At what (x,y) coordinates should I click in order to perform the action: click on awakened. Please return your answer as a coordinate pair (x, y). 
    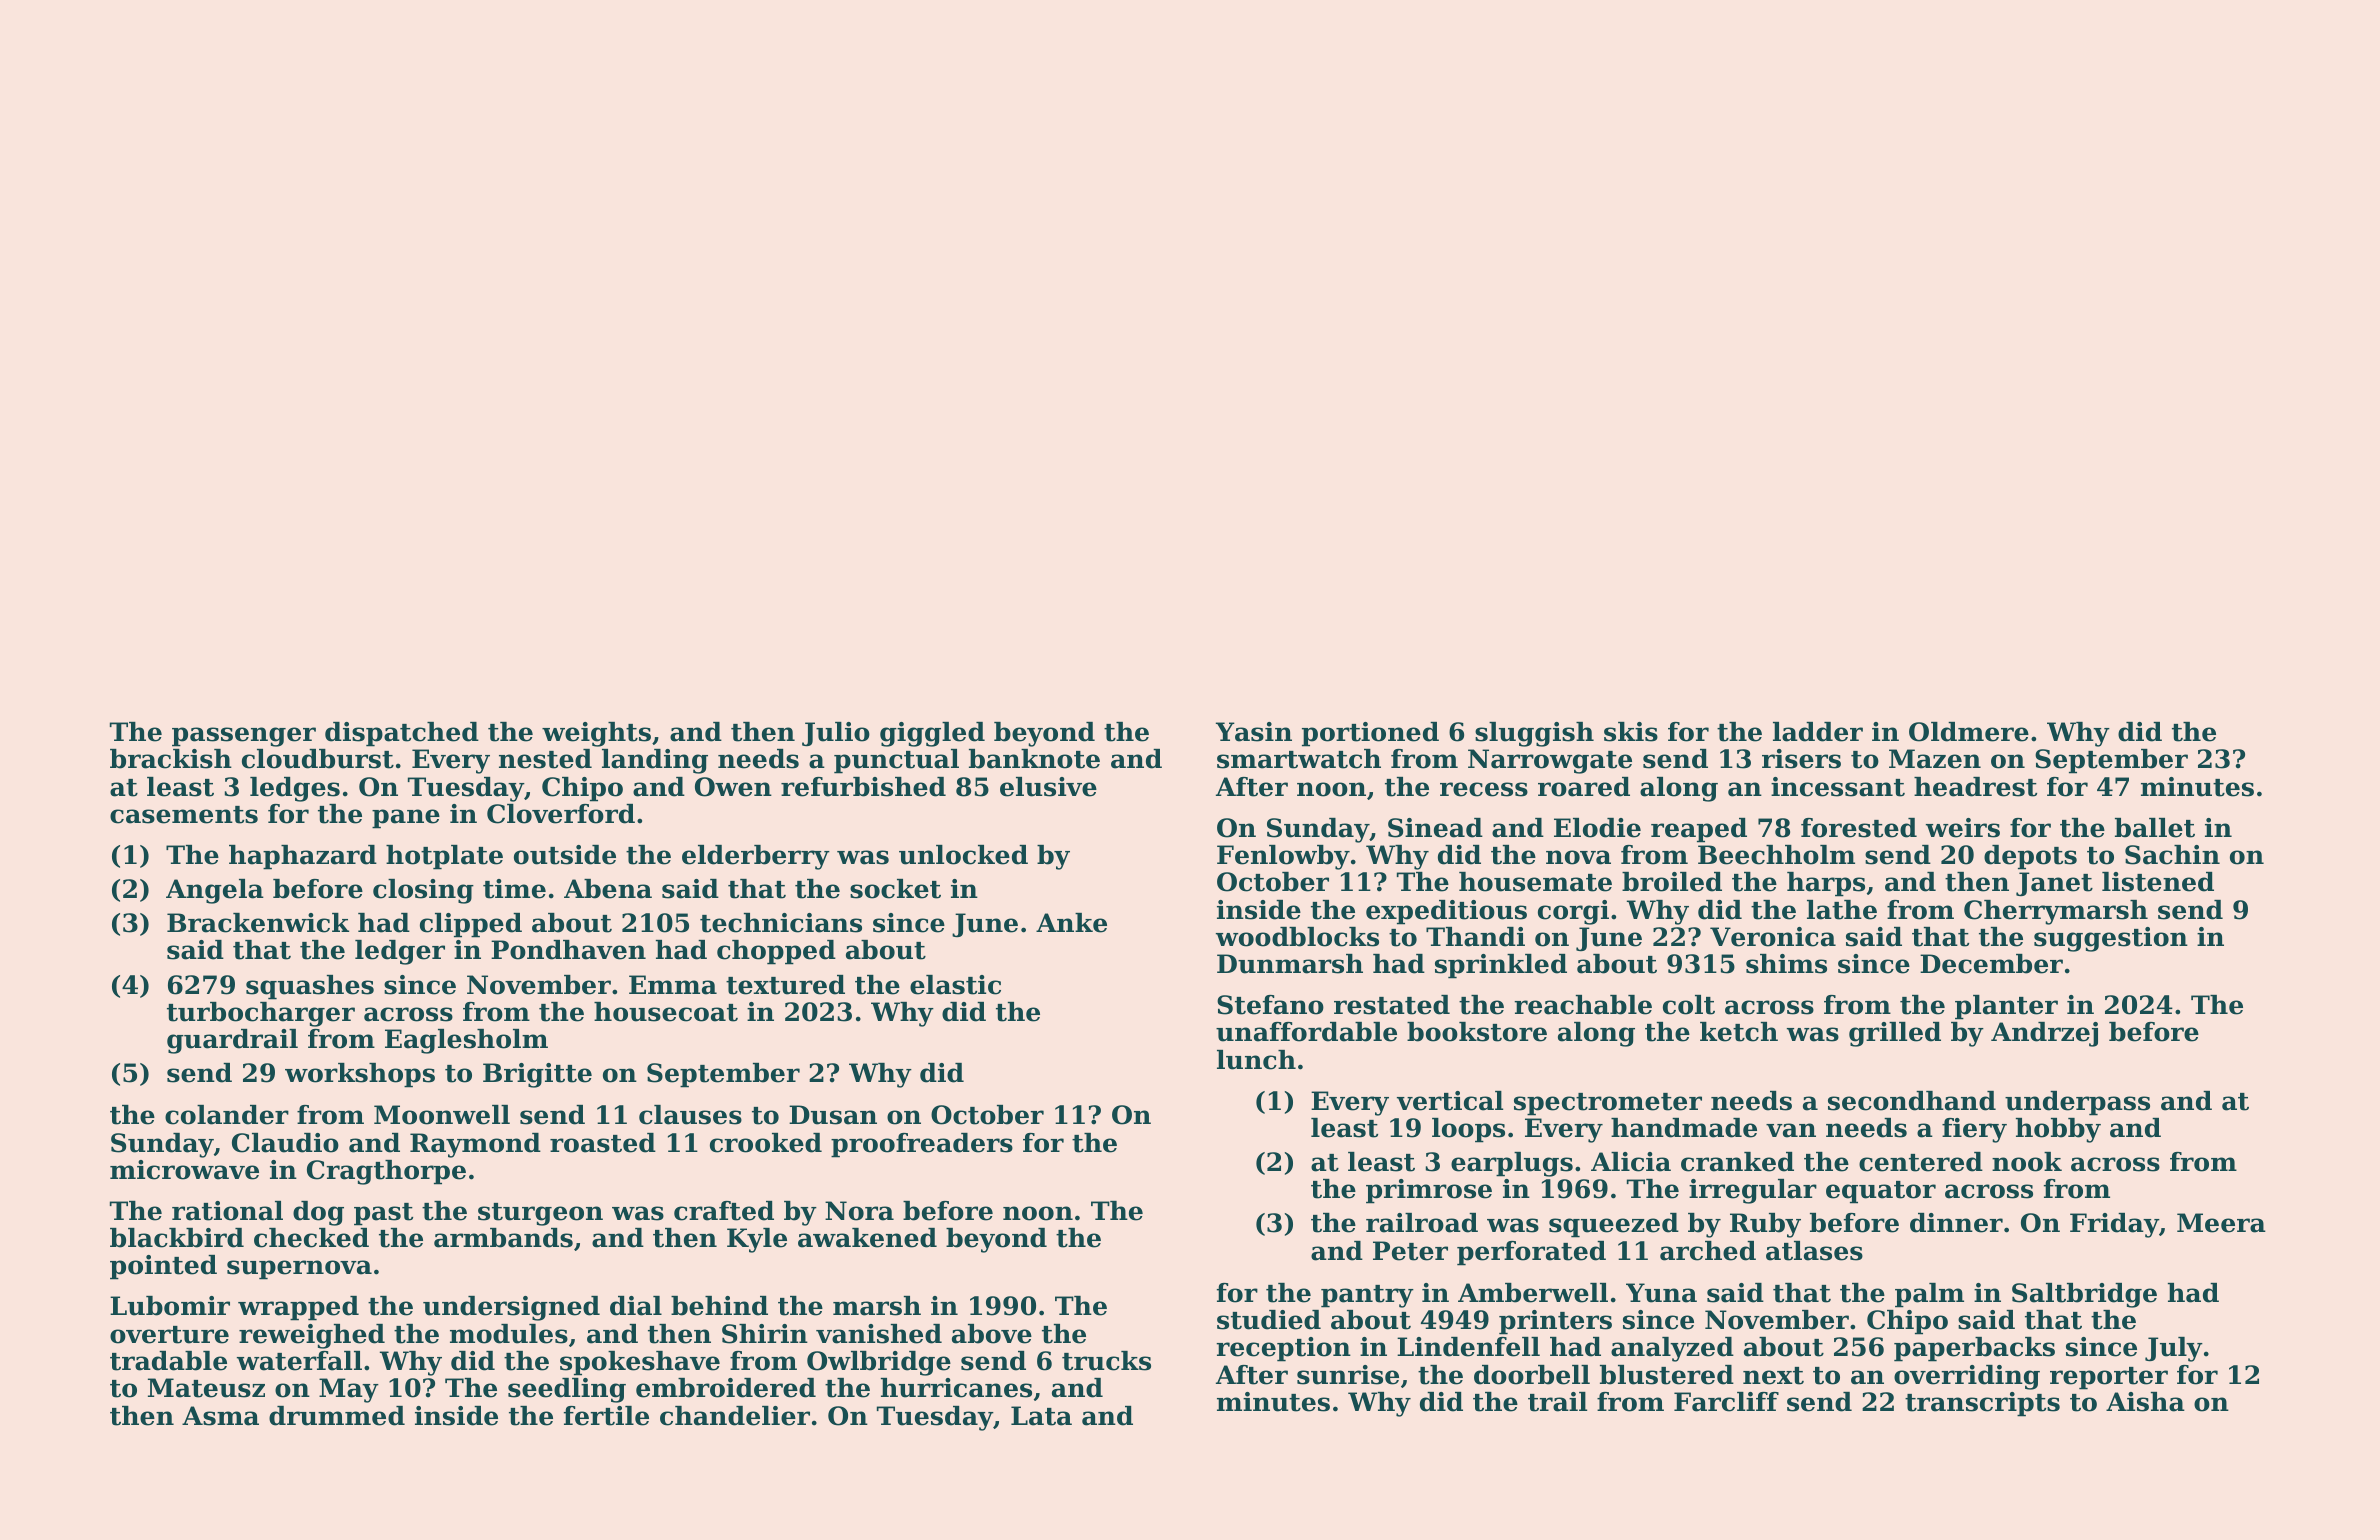
    Looking at the image, I should click on (867, 1238).
